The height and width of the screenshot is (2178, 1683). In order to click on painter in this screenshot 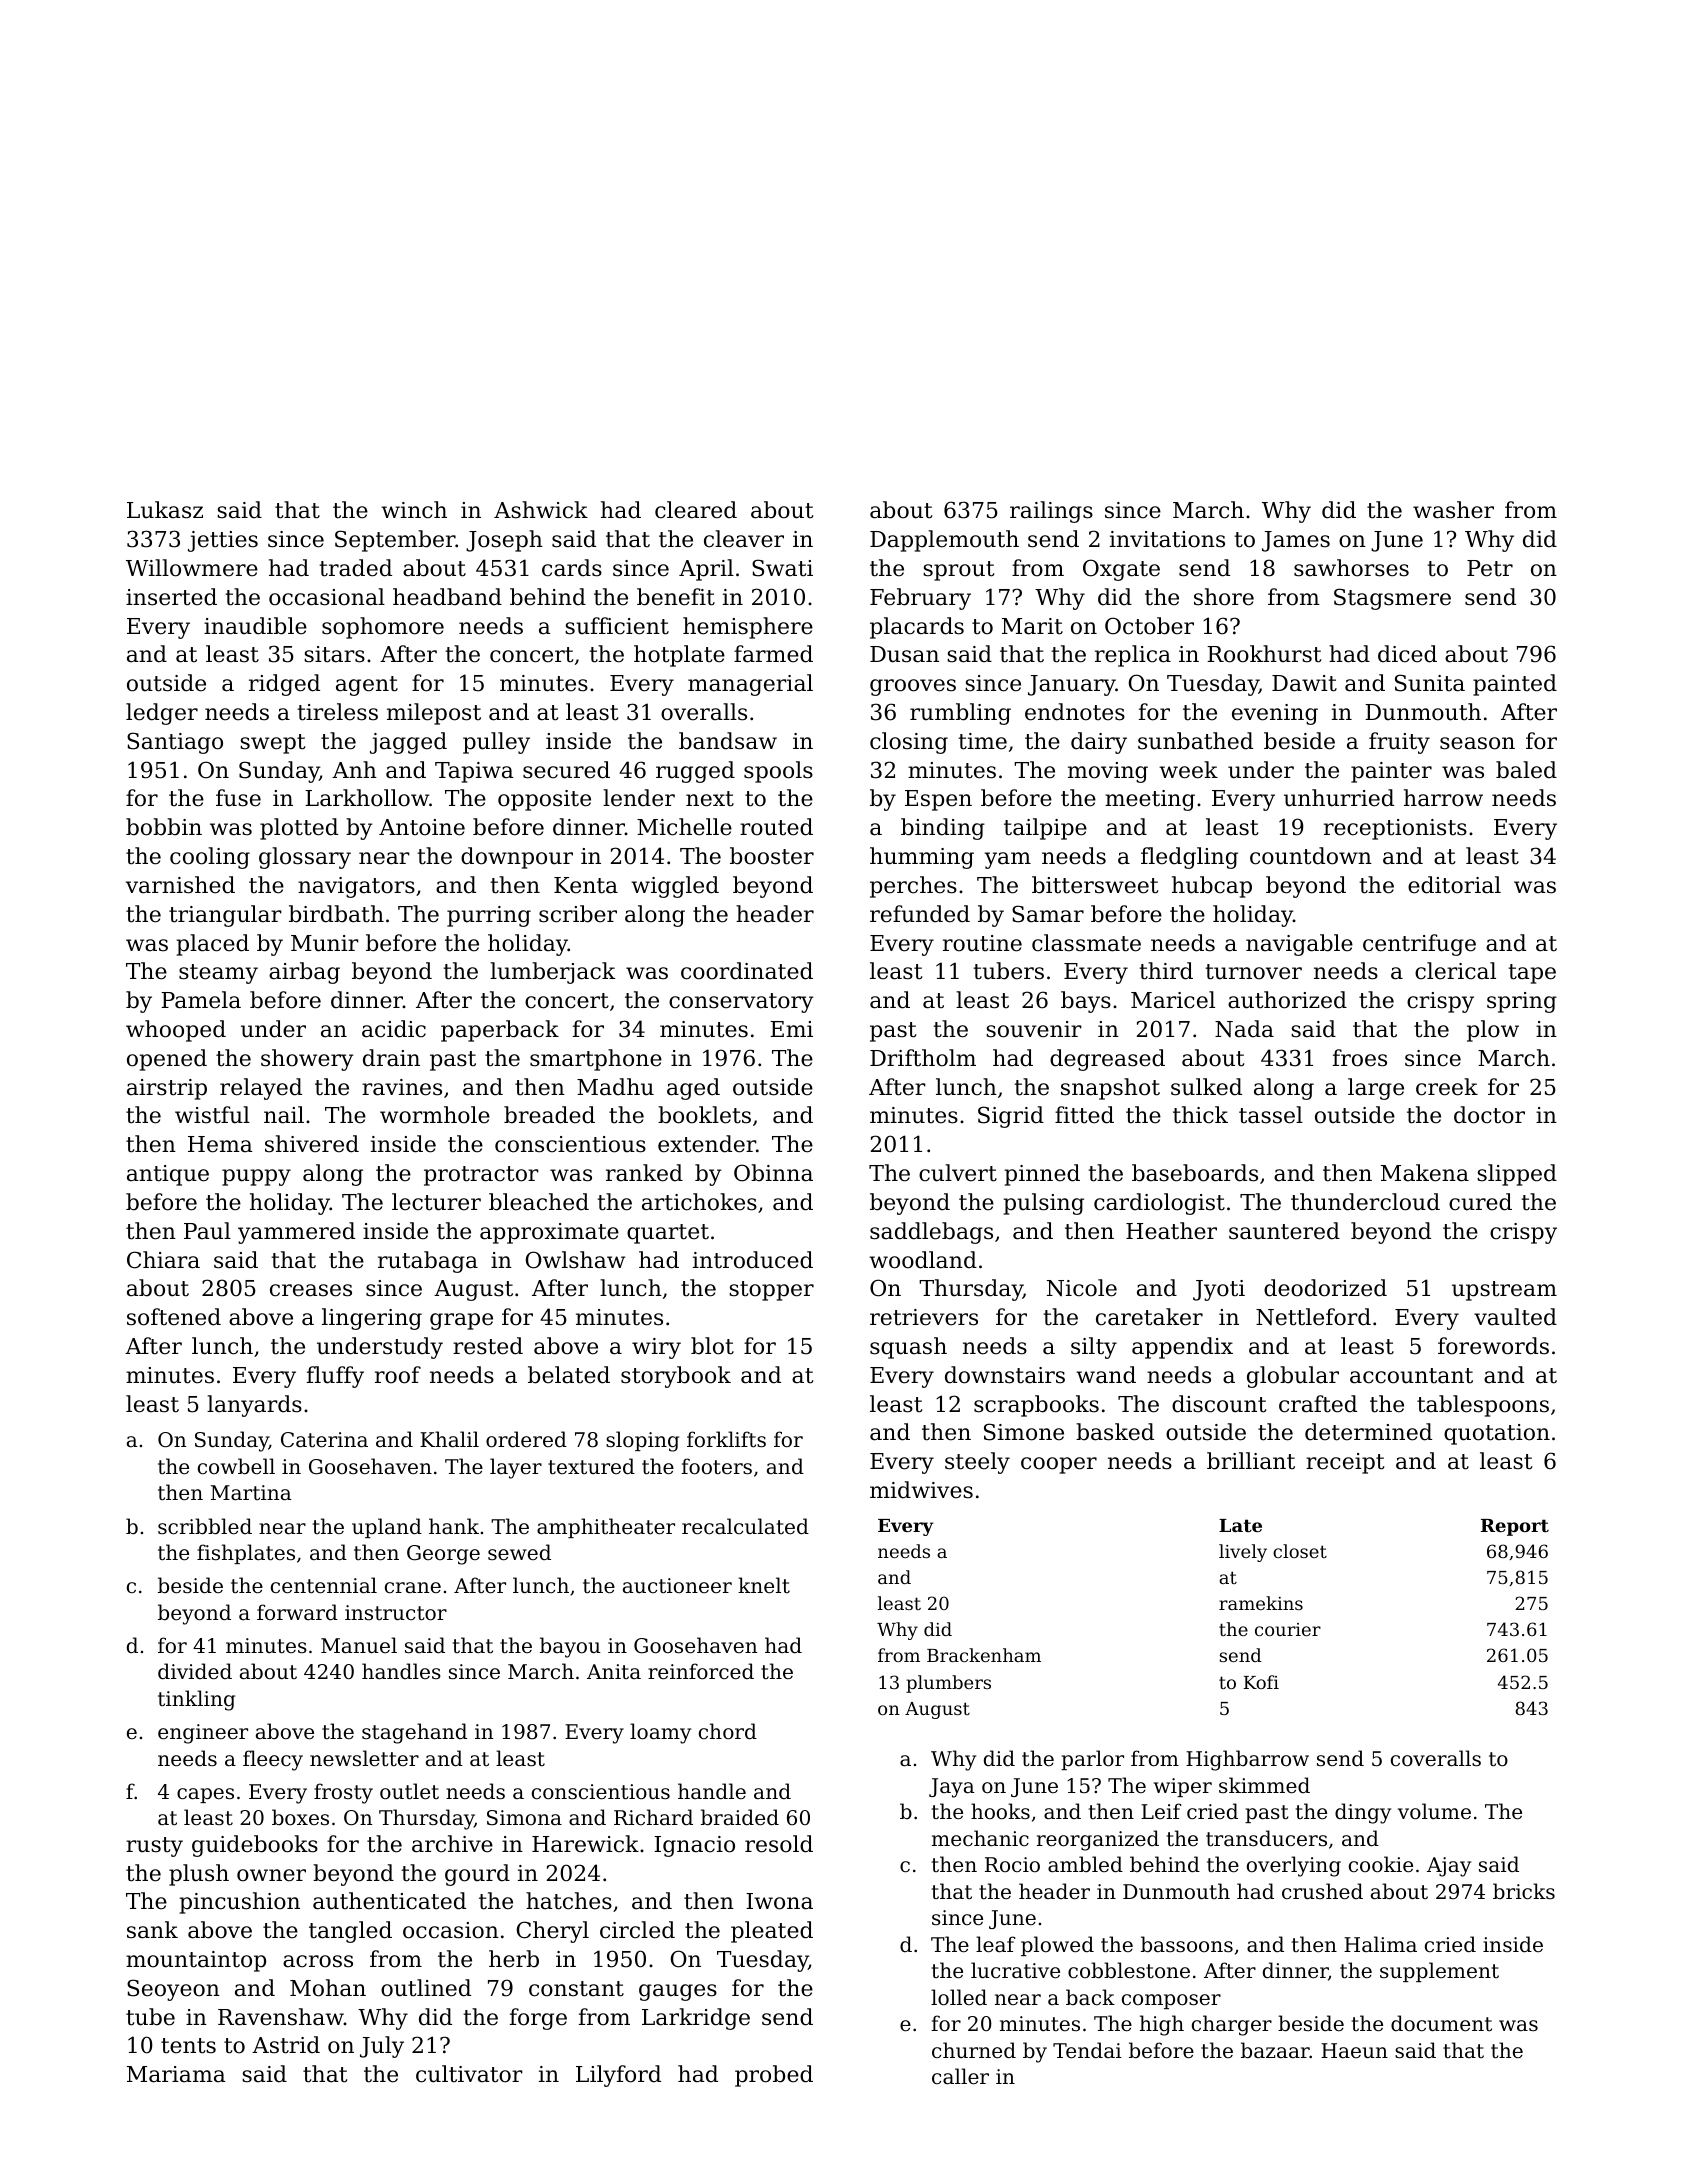, I will do `click(1391, 772)`.
